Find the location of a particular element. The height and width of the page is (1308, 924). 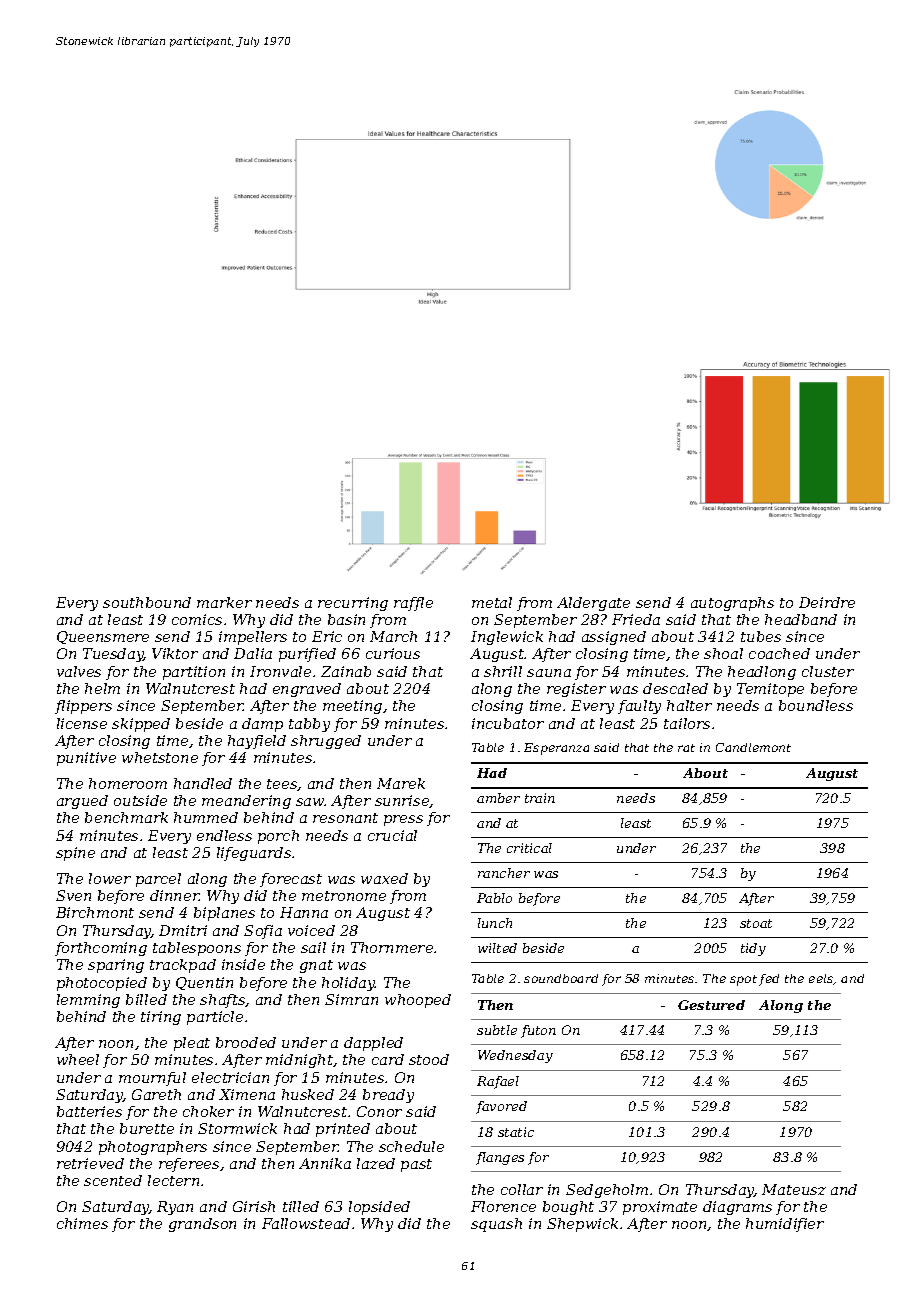

Deirdre is located at coordinates (827, 602).
